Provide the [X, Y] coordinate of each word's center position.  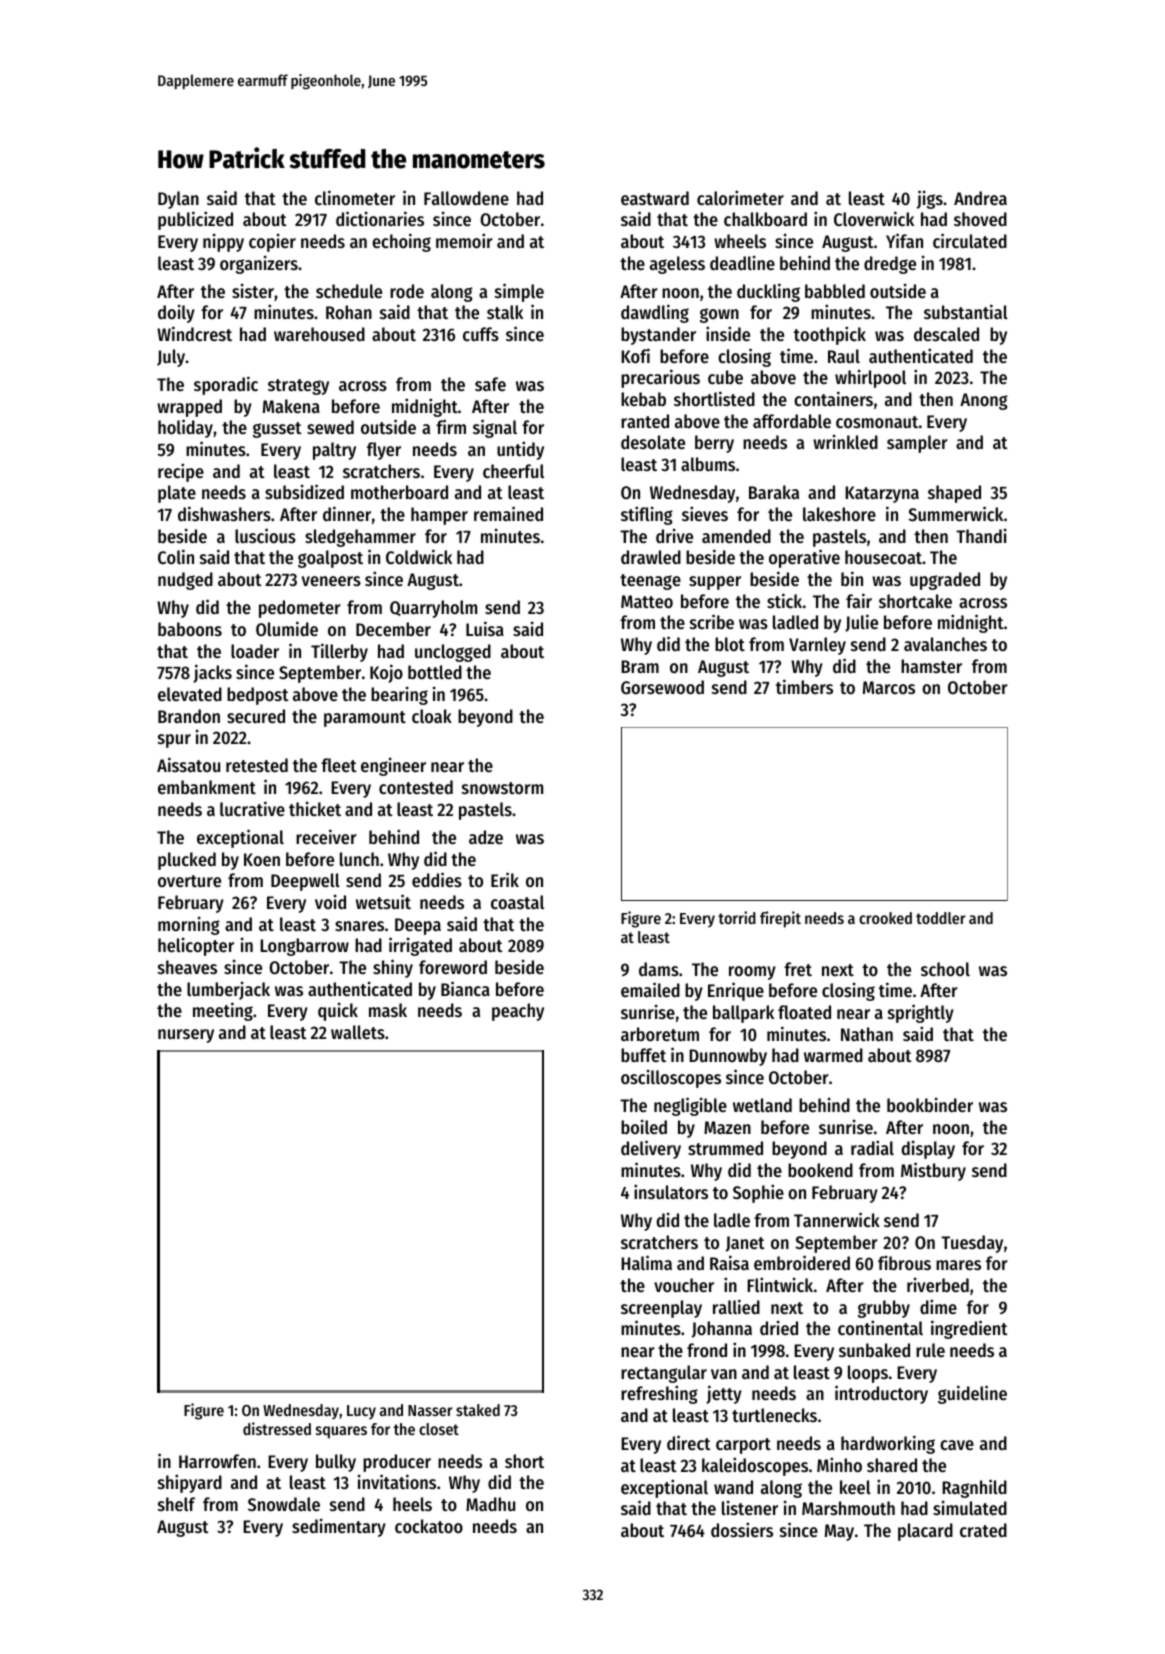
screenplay [661, 1309]
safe [490, 384]
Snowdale [284, 1504]
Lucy [361, 1412]
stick [784, 600]
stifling [647, 515]
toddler [941, 918]
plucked [187, 861]
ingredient [969, 1329]
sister [253, 290]
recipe [181, 472]
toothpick [830, 335]
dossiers [742, 1529]
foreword [453, 967]
